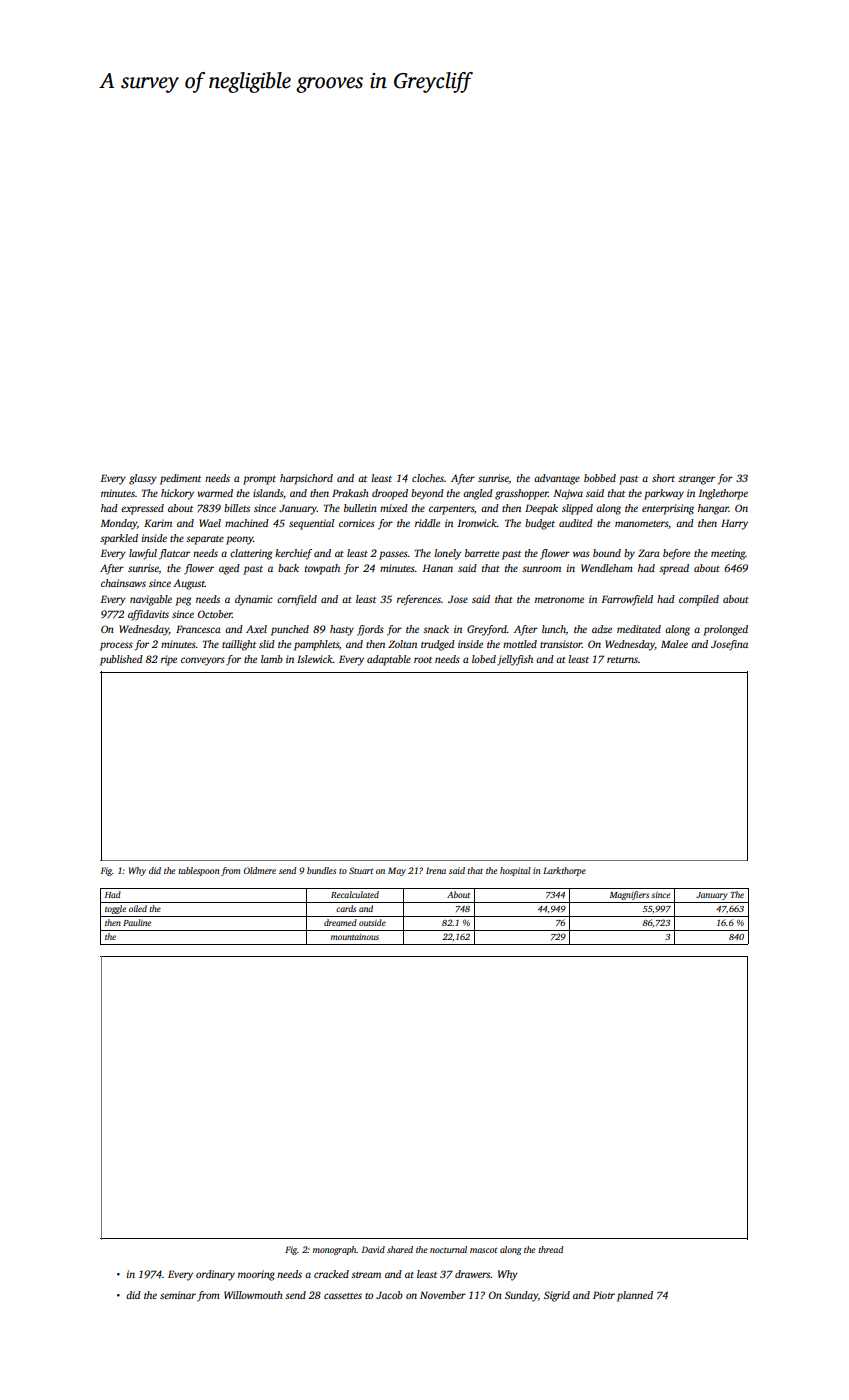 Image resolution: width=849 pixels, height=1400 pixels. What do you see at coordinates (725, 630) in the page?
I see `prolonged` at bounding box center [725, 630].
